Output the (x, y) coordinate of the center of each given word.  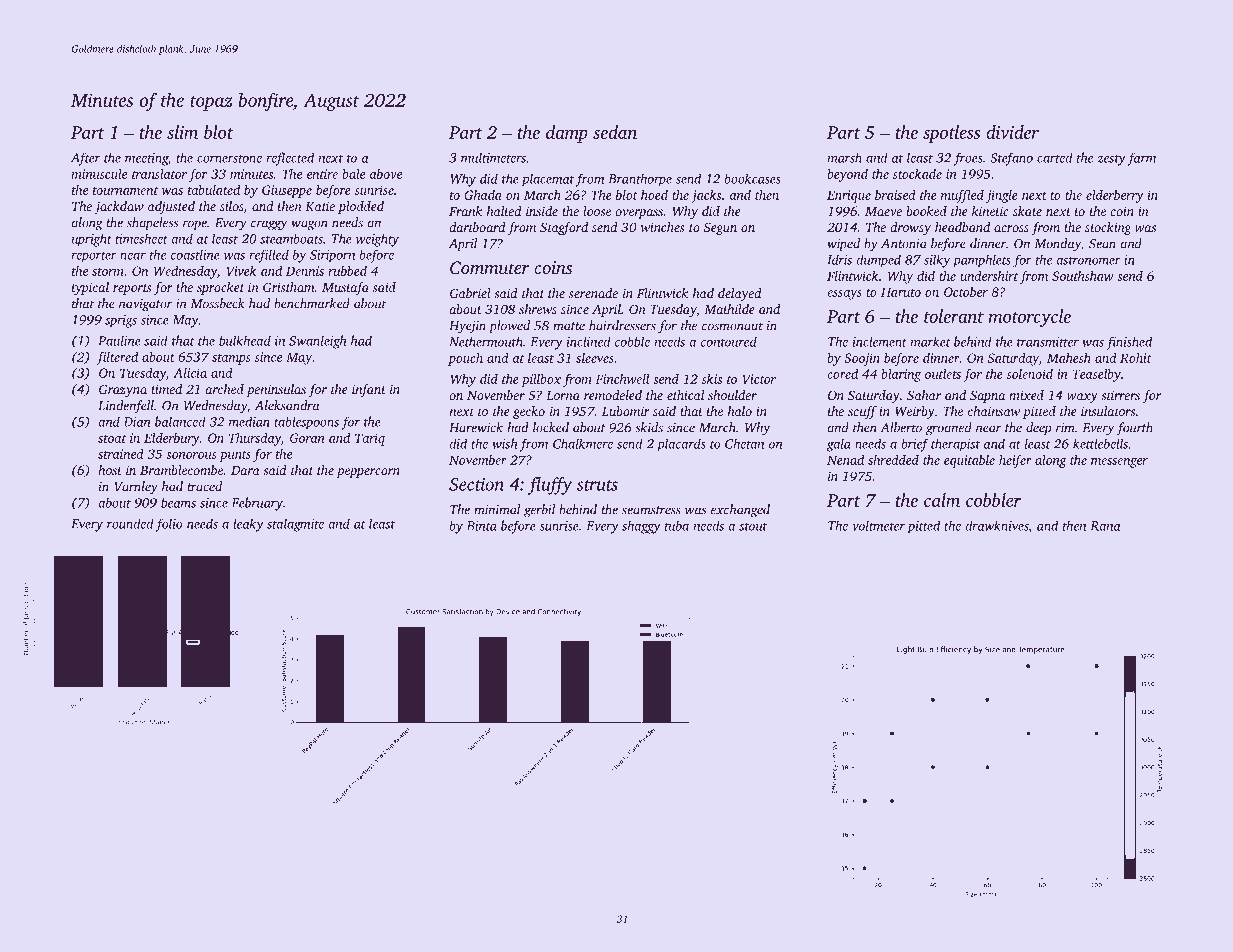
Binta (482, 526)
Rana (1105, 526)
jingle (1002, 196)
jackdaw (119, 207)
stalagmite (295, 525)
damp (567, 134)
